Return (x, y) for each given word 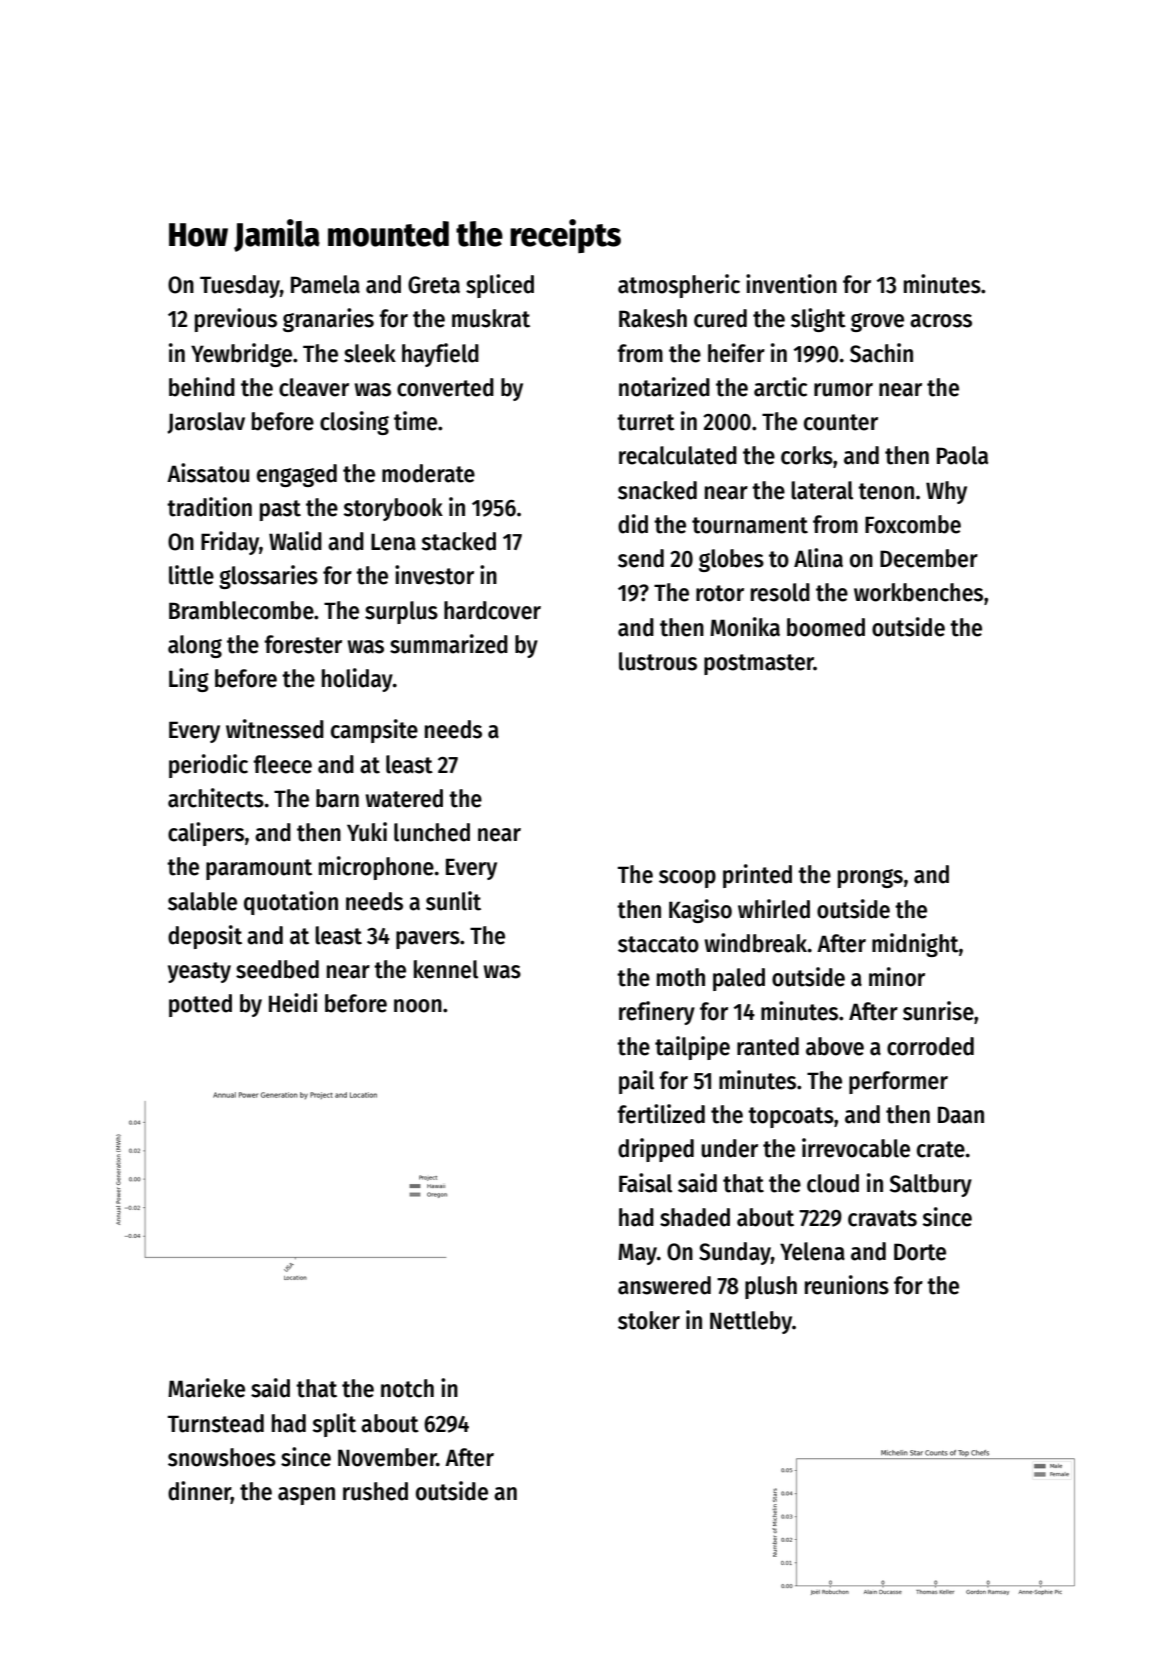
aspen (306, 1496)
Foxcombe (913, 524)
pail (636, 1082)
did (633, 524)
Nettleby (751, 1322)
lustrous (658, 661)
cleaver (314, 387)
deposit (205, 937)
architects (216, 798)
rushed (375, 1491)
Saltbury (931, 1185)
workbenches (918, 592)
